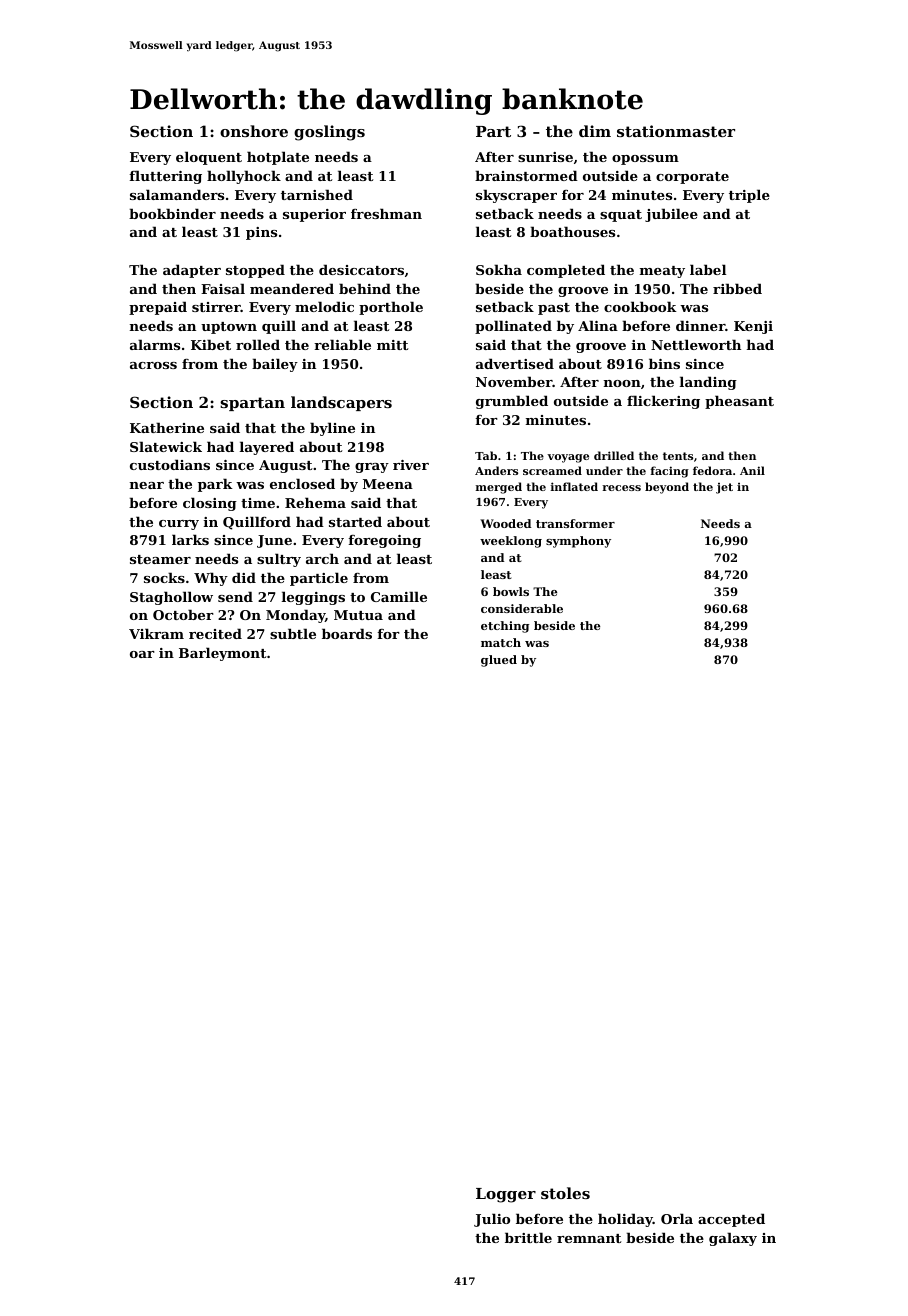  I want to click on boards, so click(347, 633).
